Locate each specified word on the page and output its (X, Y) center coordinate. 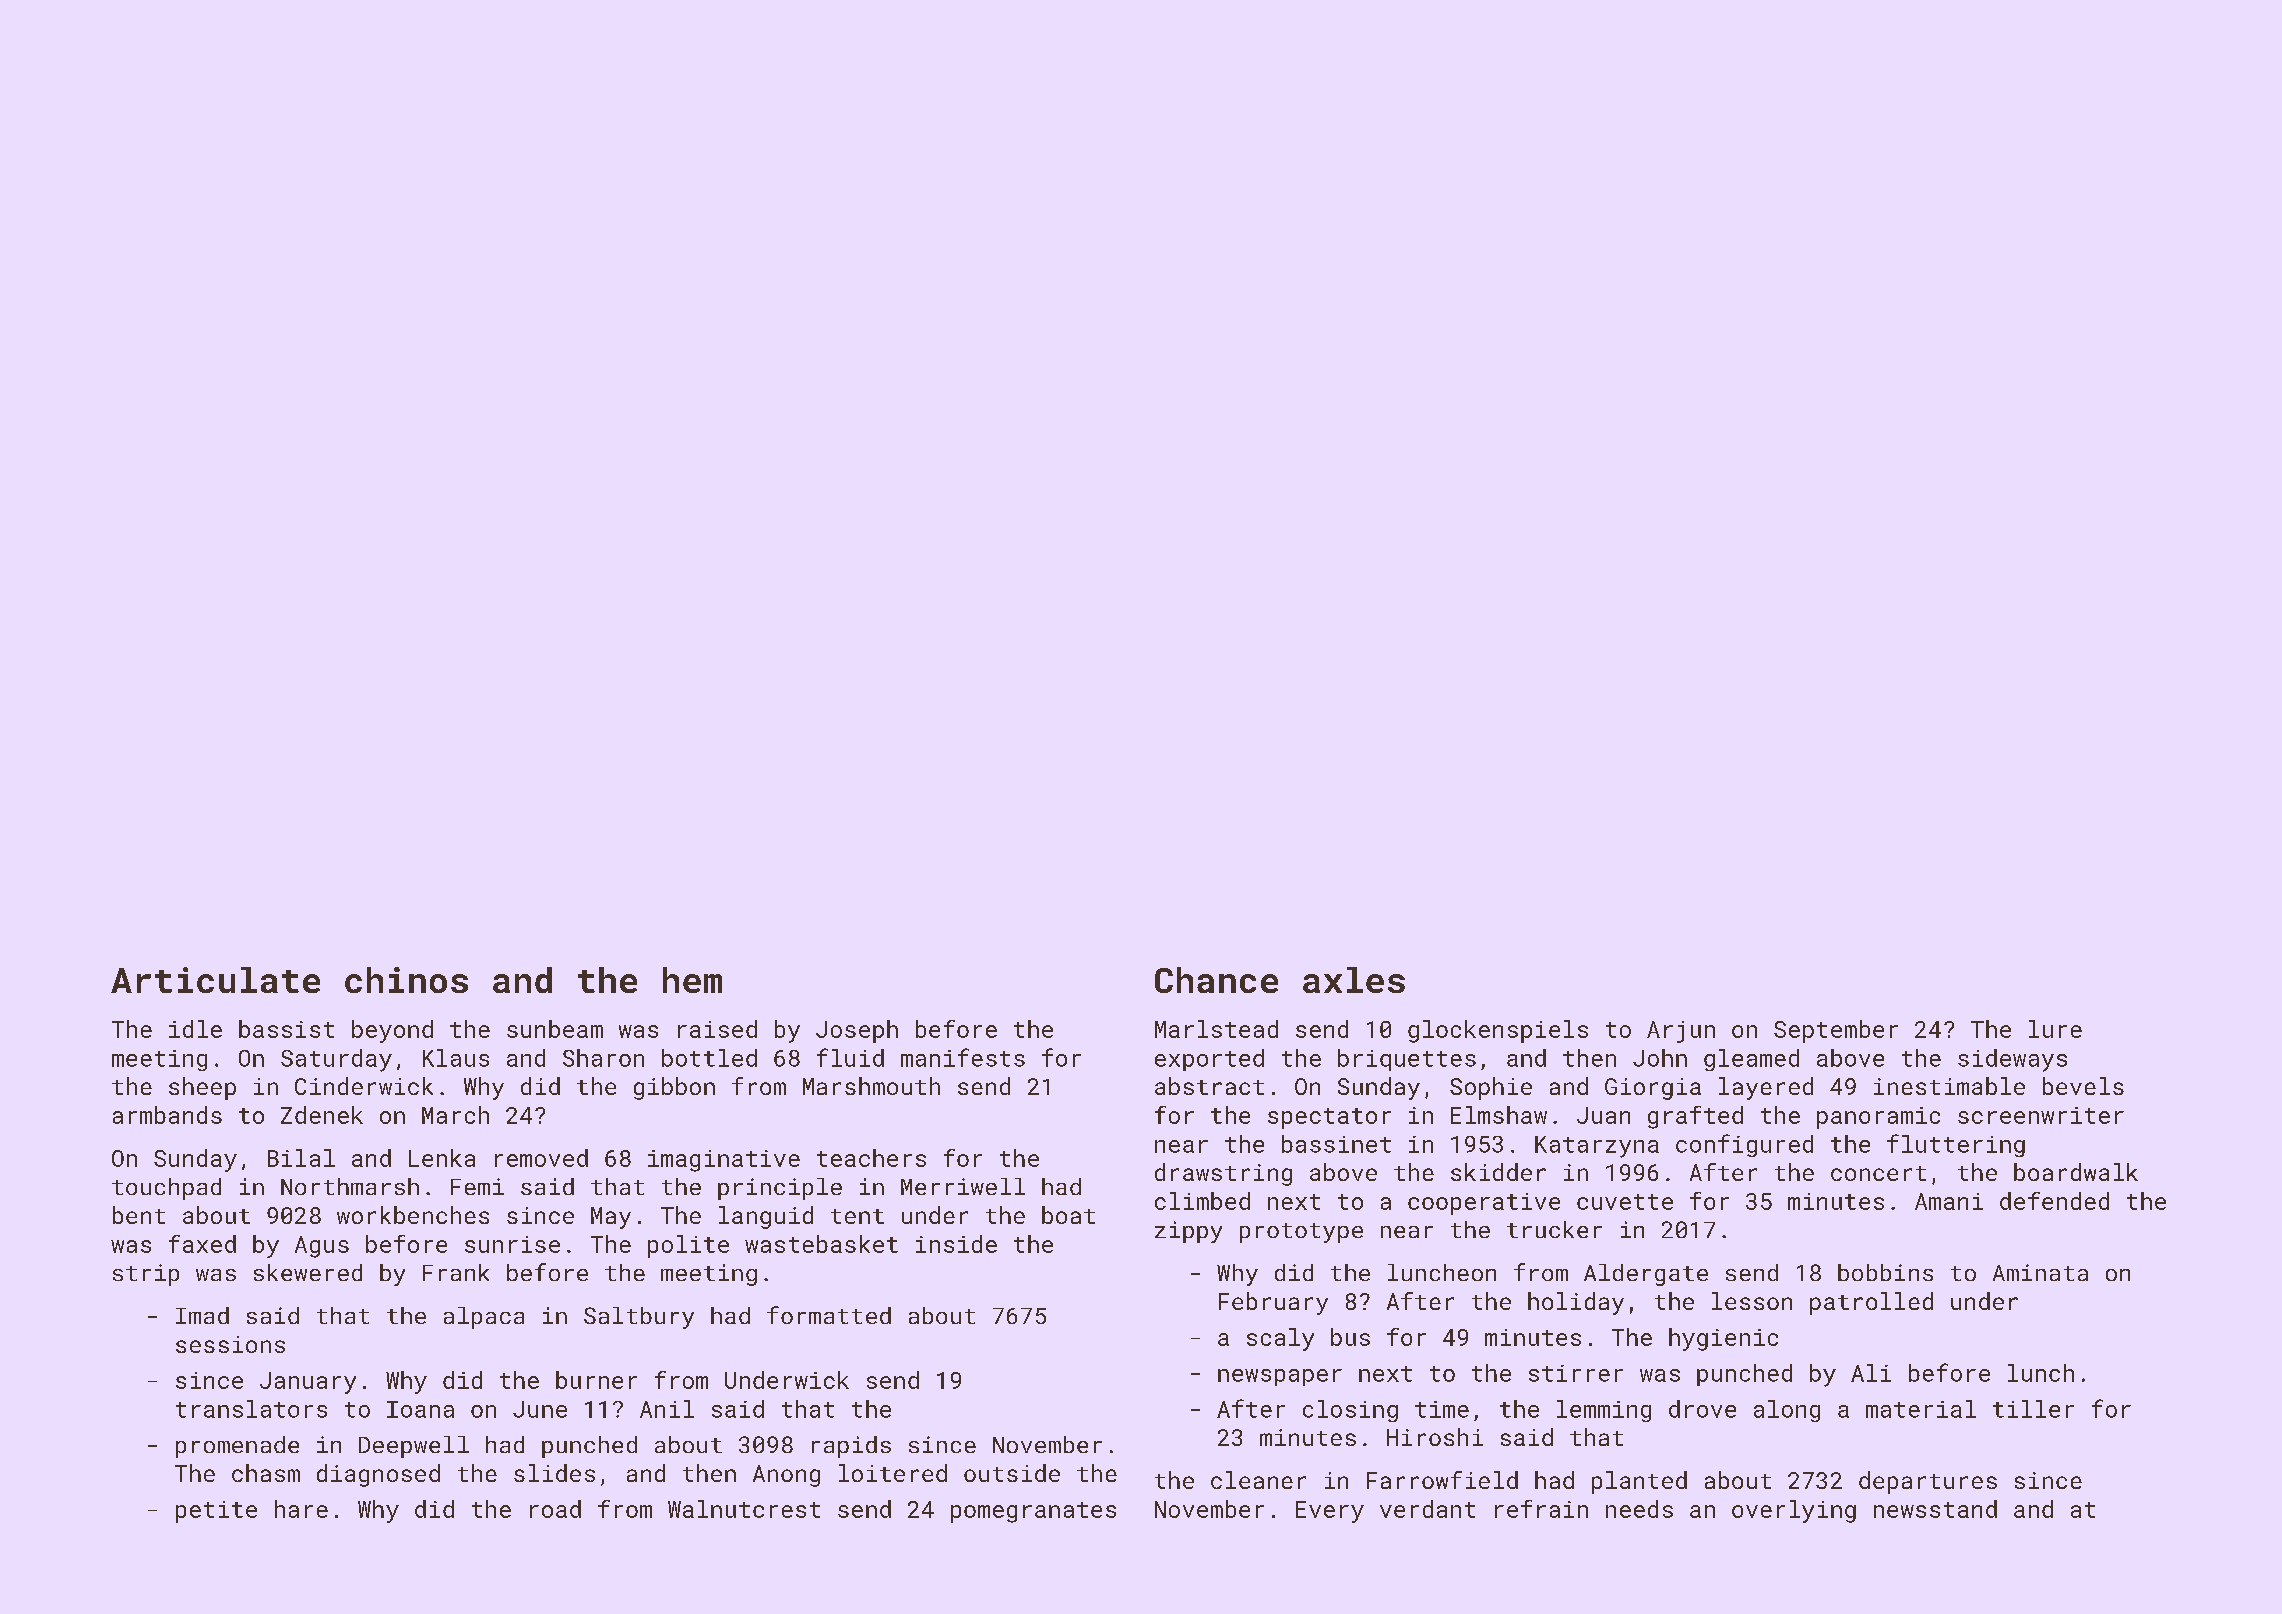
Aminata (2040, 1272)
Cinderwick (364, 1086)
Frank (456, 1272)
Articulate (215, 980)
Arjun (1681, 1032)
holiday (1576, 1303)
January (308, 1383)
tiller (2033, 1409)
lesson (1752, 1301)
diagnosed (378, 1475)
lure (2055, 1029)
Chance (1216, 980)
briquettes (1407, 1060)
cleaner (1258, 1480)
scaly (1280, 1339)
